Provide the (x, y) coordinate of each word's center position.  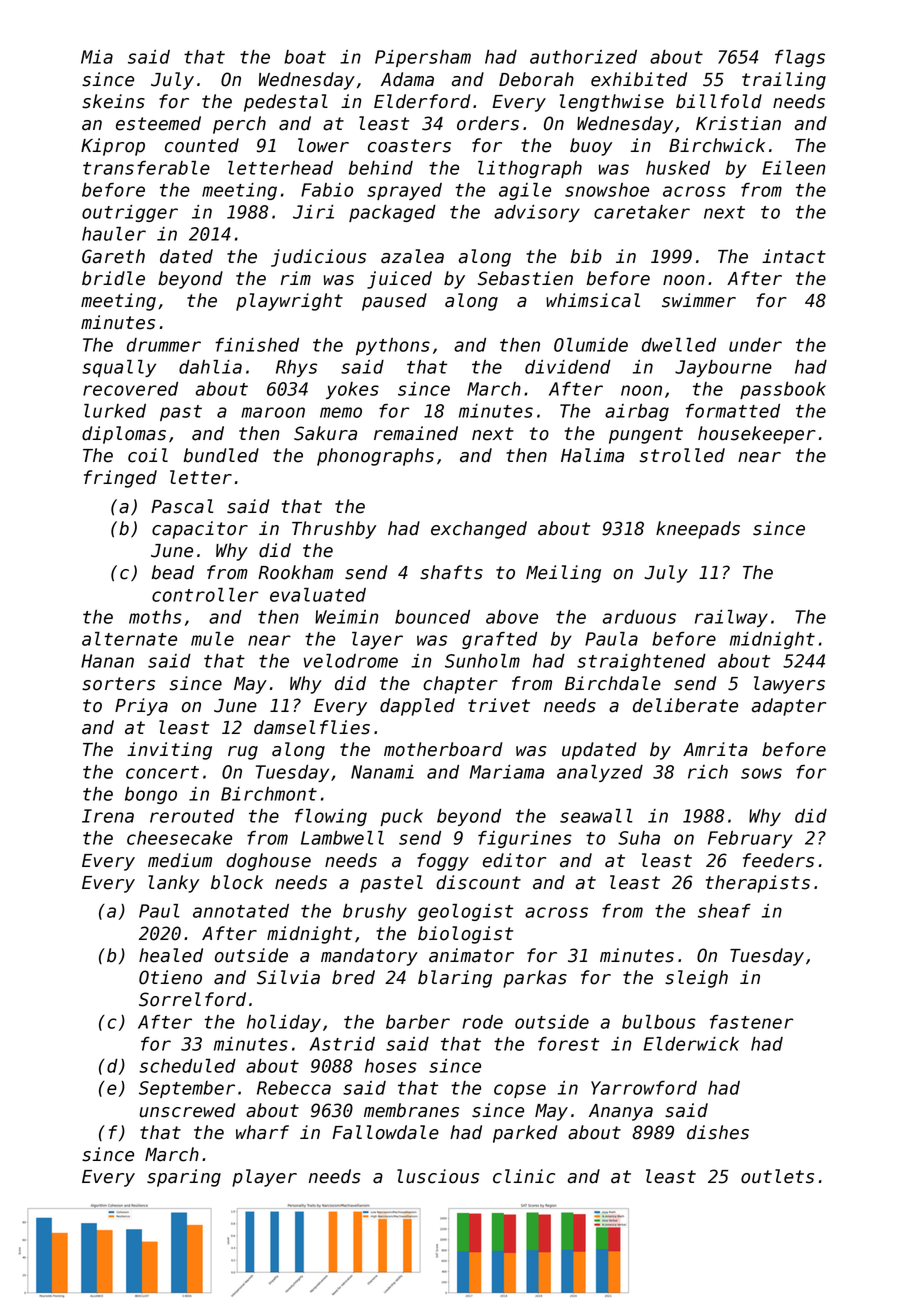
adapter (789, 707)
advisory (537, 213)
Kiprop (113, 147)
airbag (637, 412)
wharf (262, 1132)
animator (471, 955)
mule (212, 639)
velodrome (351, 661)
